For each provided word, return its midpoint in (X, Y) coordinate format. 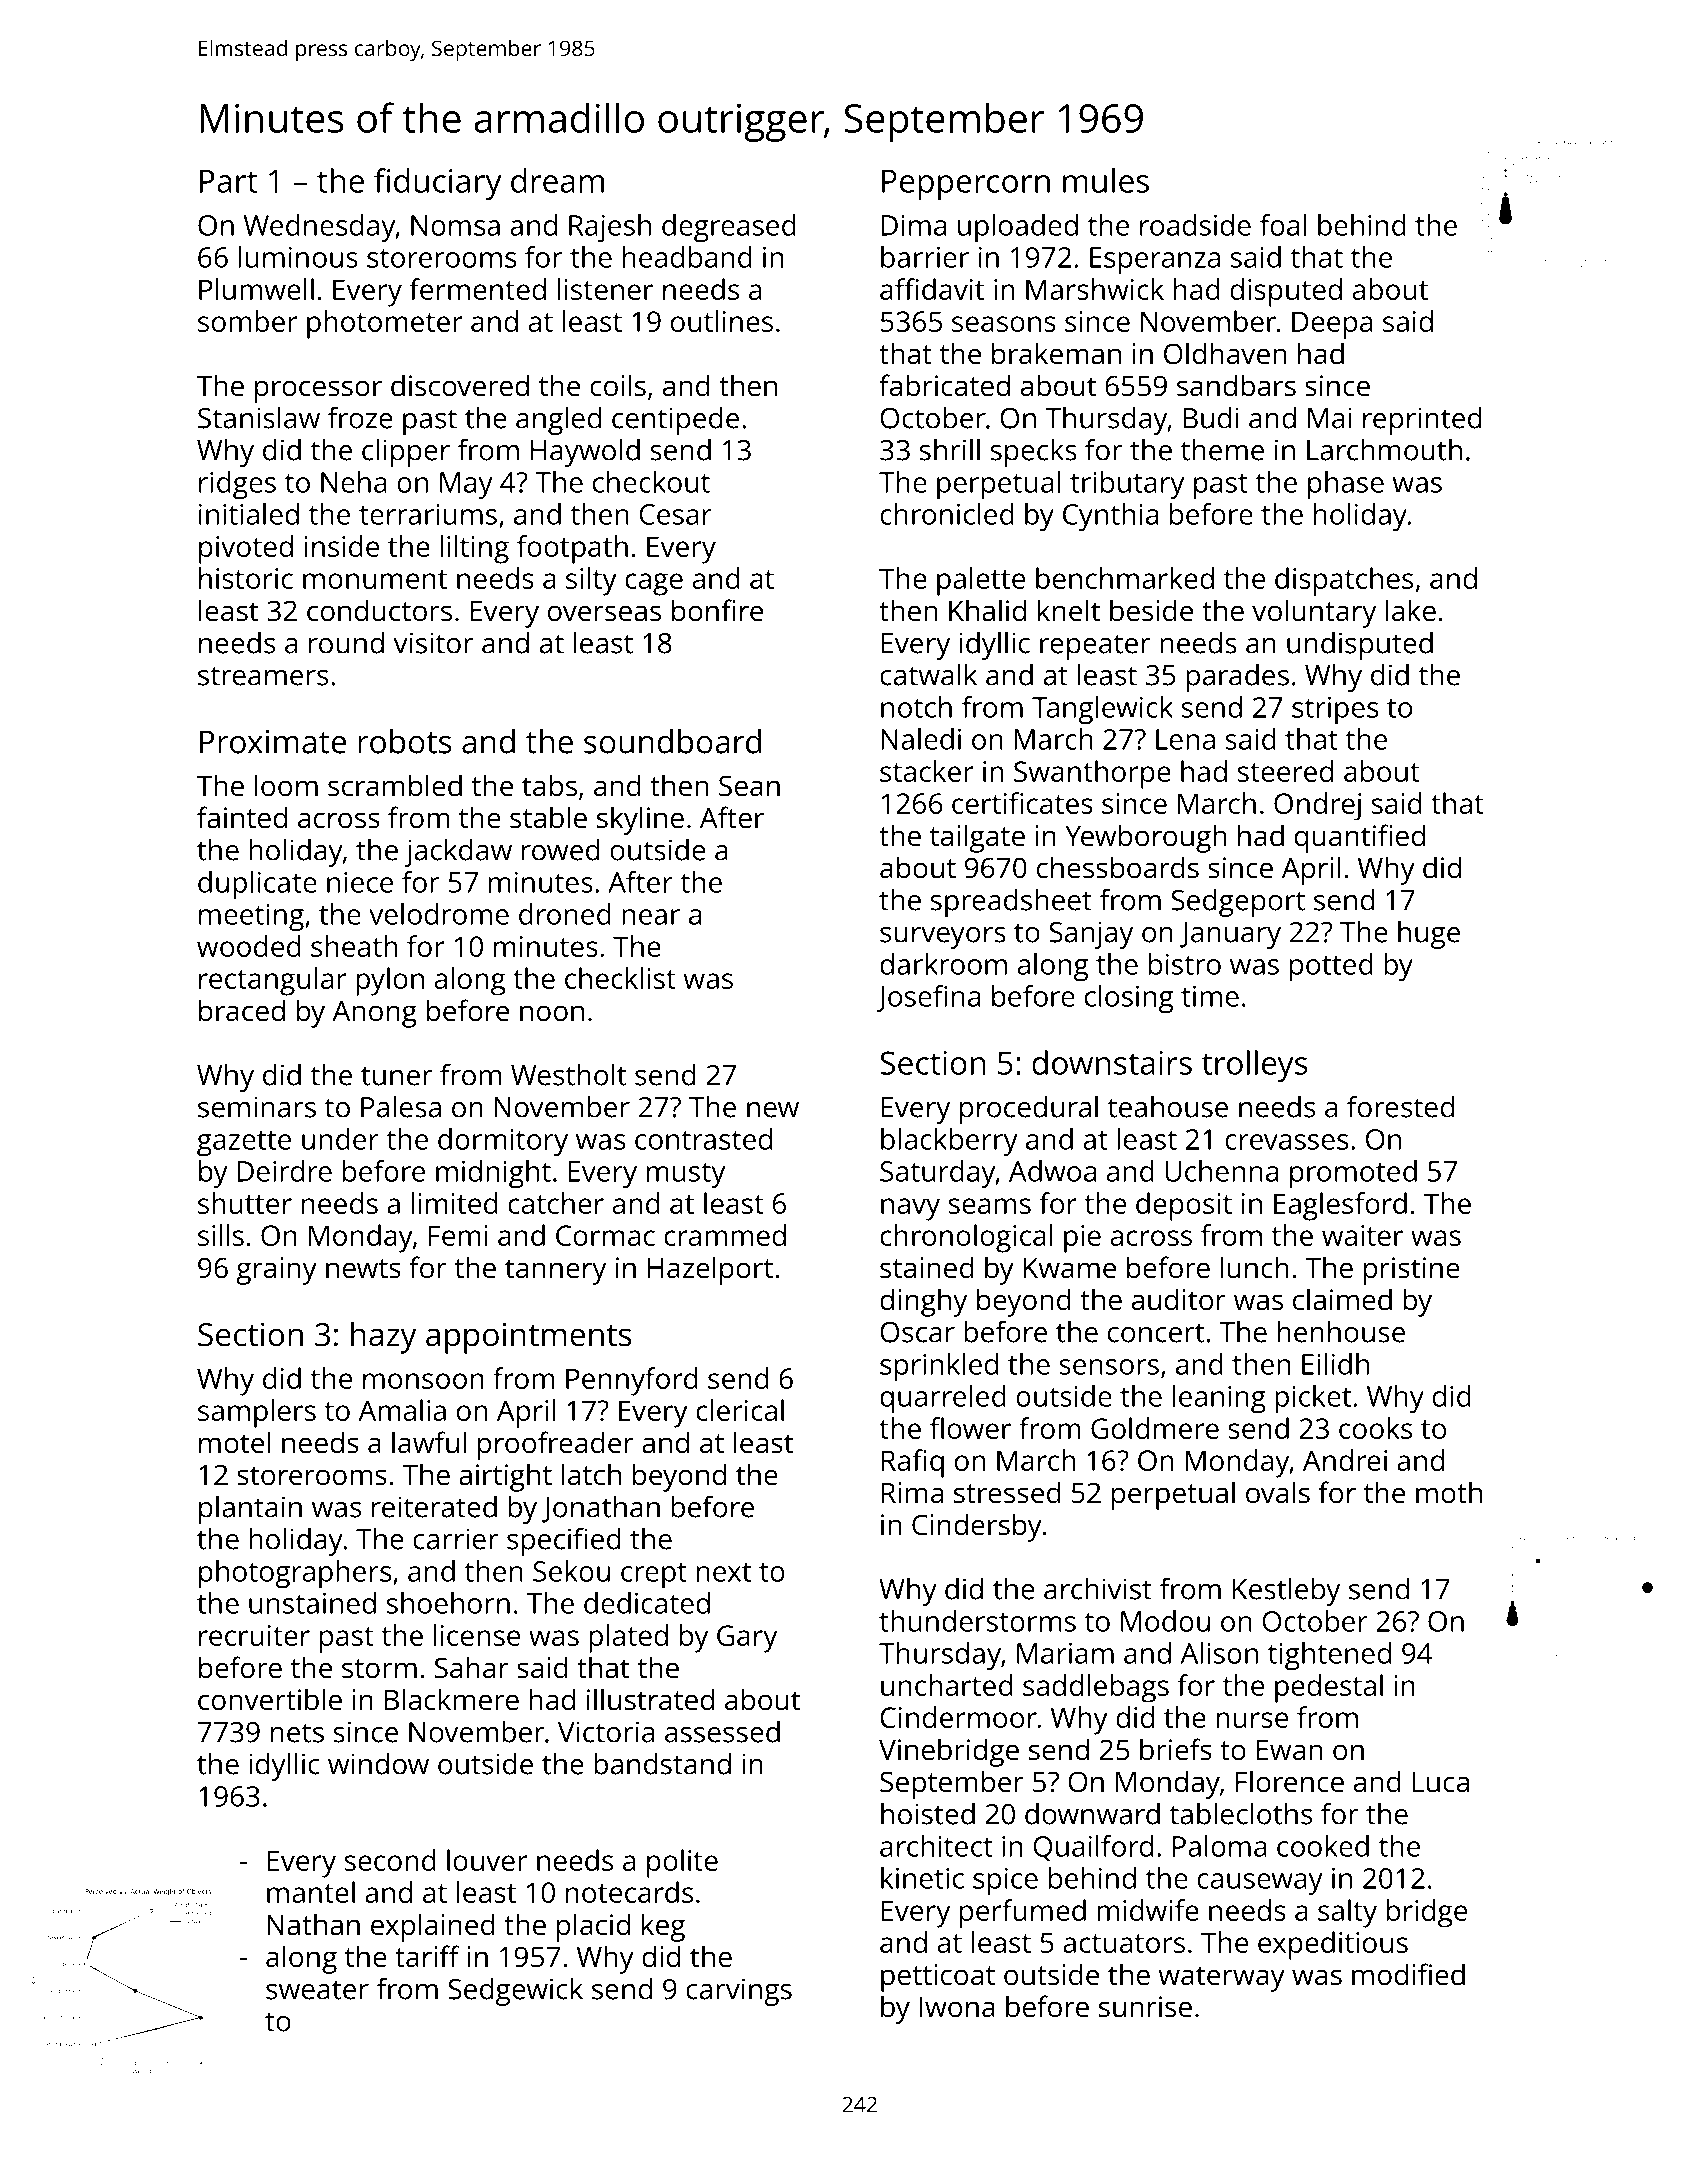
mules (1106, 180)
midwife (1148, 1910)
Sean (749, 786)
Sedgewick (515, 1992)
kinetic (922, 1878)
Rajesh (610, 228)
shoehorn (448, 1603)
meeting (251, 918)
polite (682, 1863)
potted (1331, 967)
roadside (1195, 225)
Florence (1290, 1781)
